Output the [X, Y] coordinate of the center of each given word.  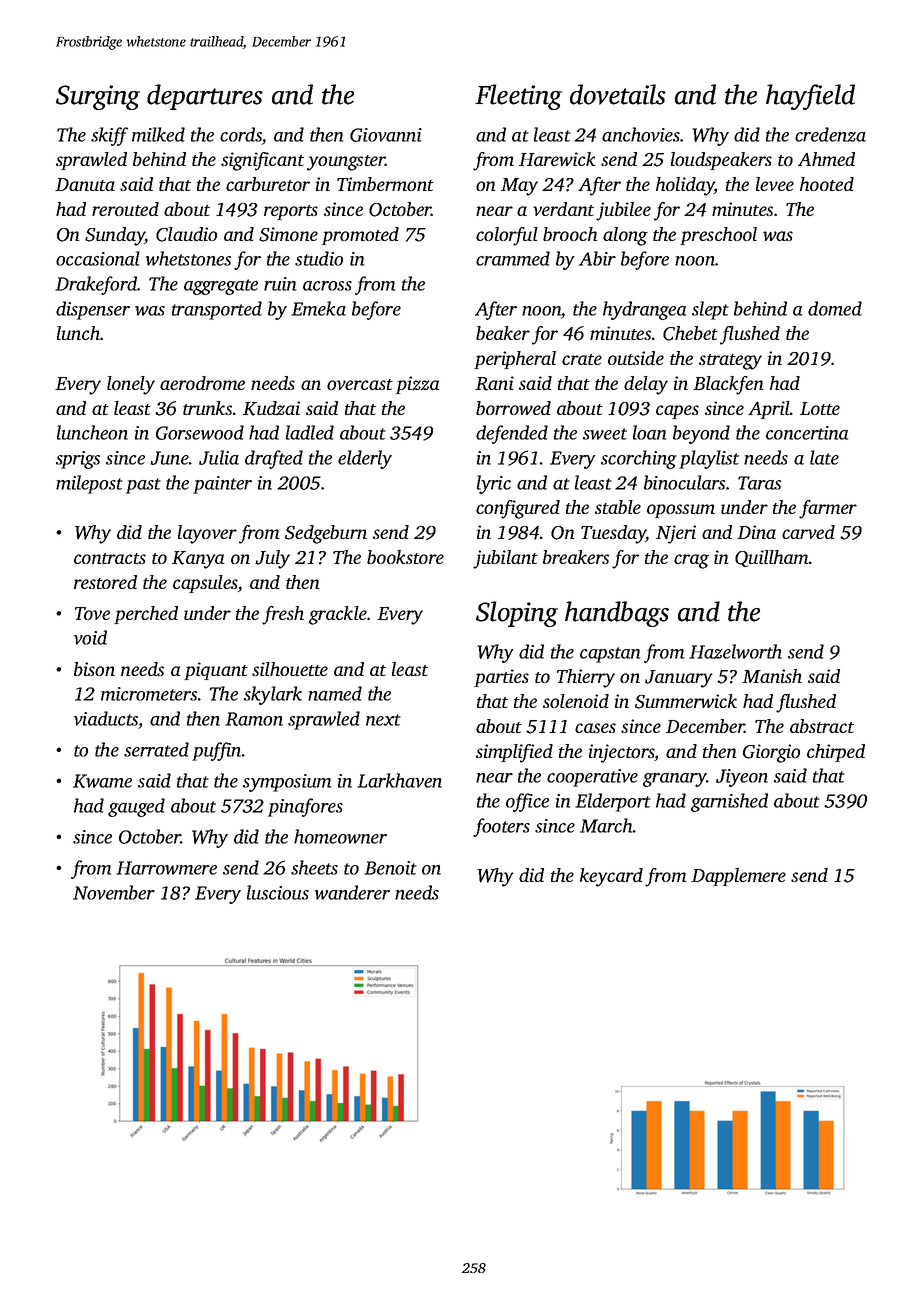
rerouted [125, 209]
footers [501, 827]
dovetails [618, 94]
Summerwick [686, 701]
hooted [827, 184]
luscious [278, 892]
